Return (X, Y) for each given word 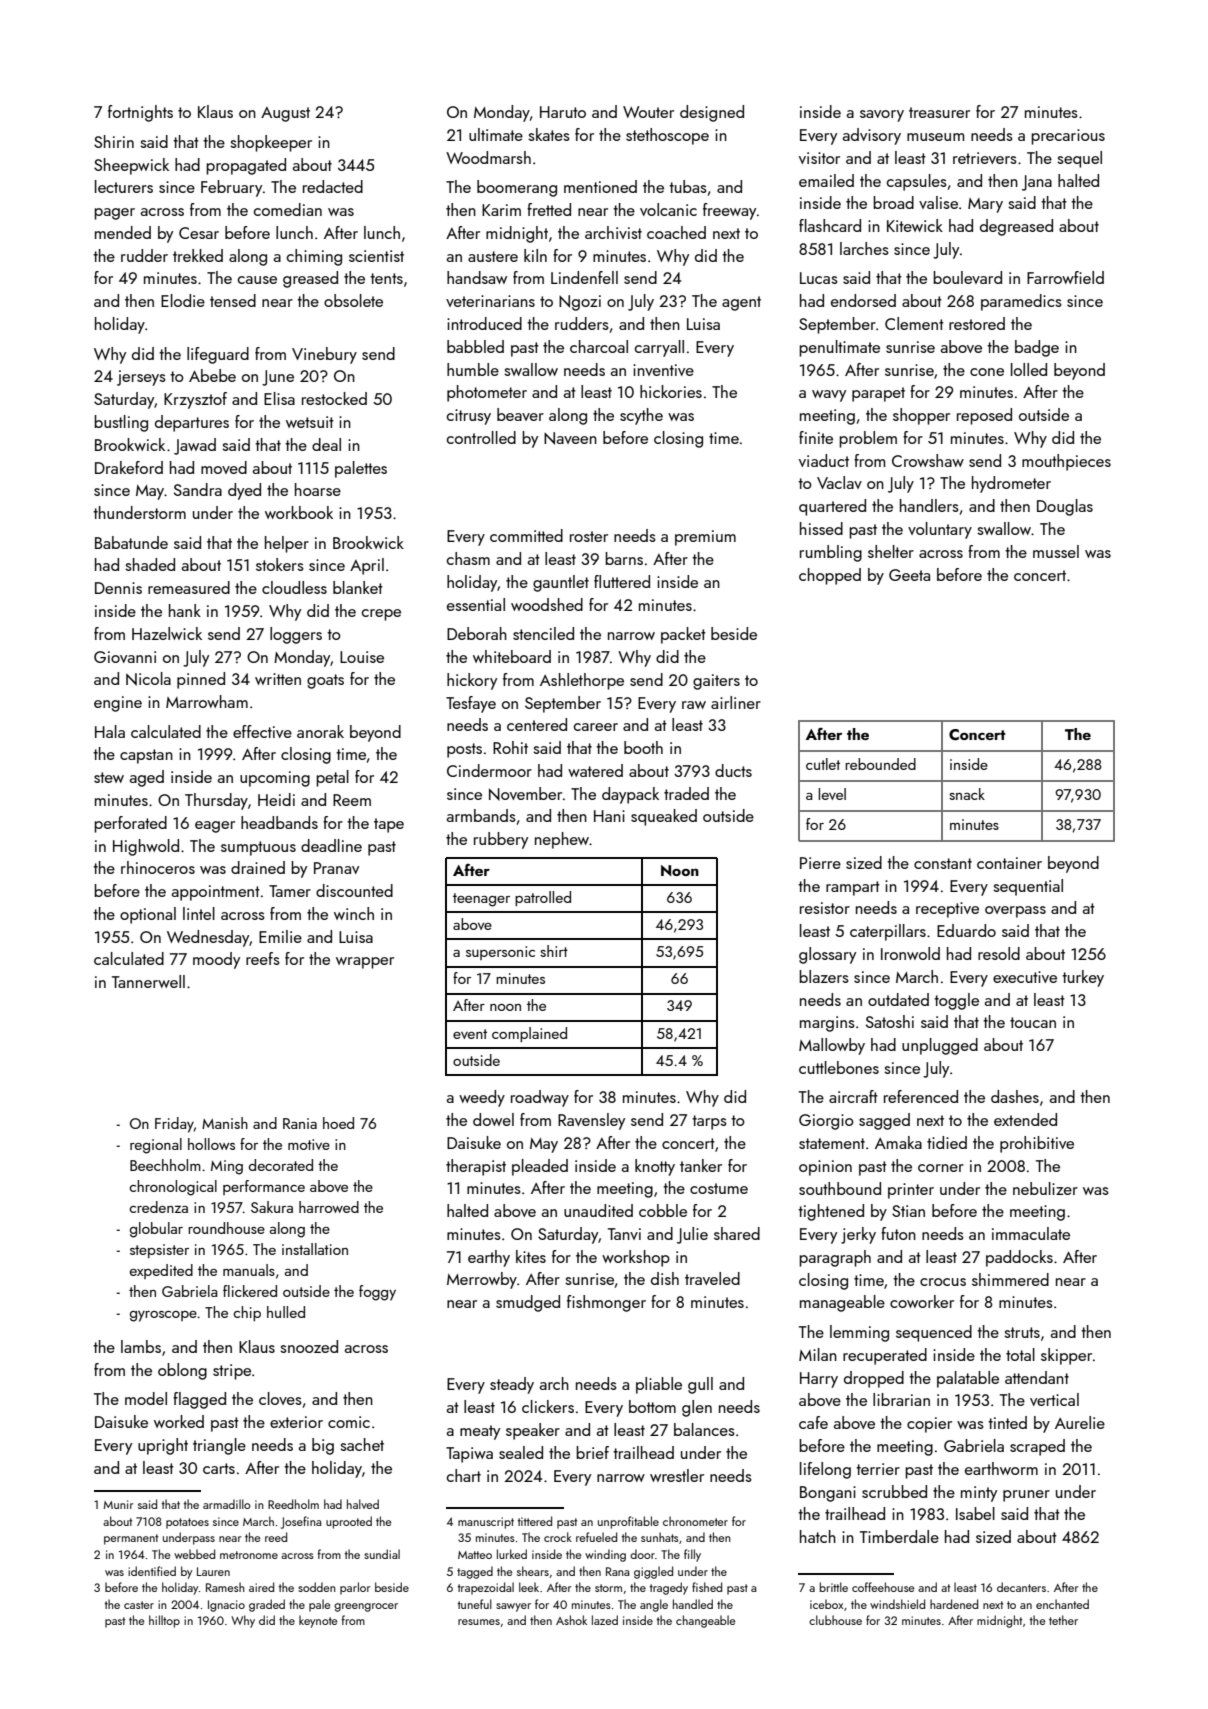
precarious (1068, 137)
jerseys (141, 378)
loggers (296, 635)
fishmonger (606, 1303)
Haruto (563, 112)
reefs (263, 958)
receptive (947, 910)
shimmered (1010, 1279)
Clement (914, 323)
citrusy (469, 417)
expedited (161, 1271)
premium (705, 538)
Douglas (1065, 507)
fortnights (140, 113)
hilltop (164, 1621)
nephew (562, 840)
